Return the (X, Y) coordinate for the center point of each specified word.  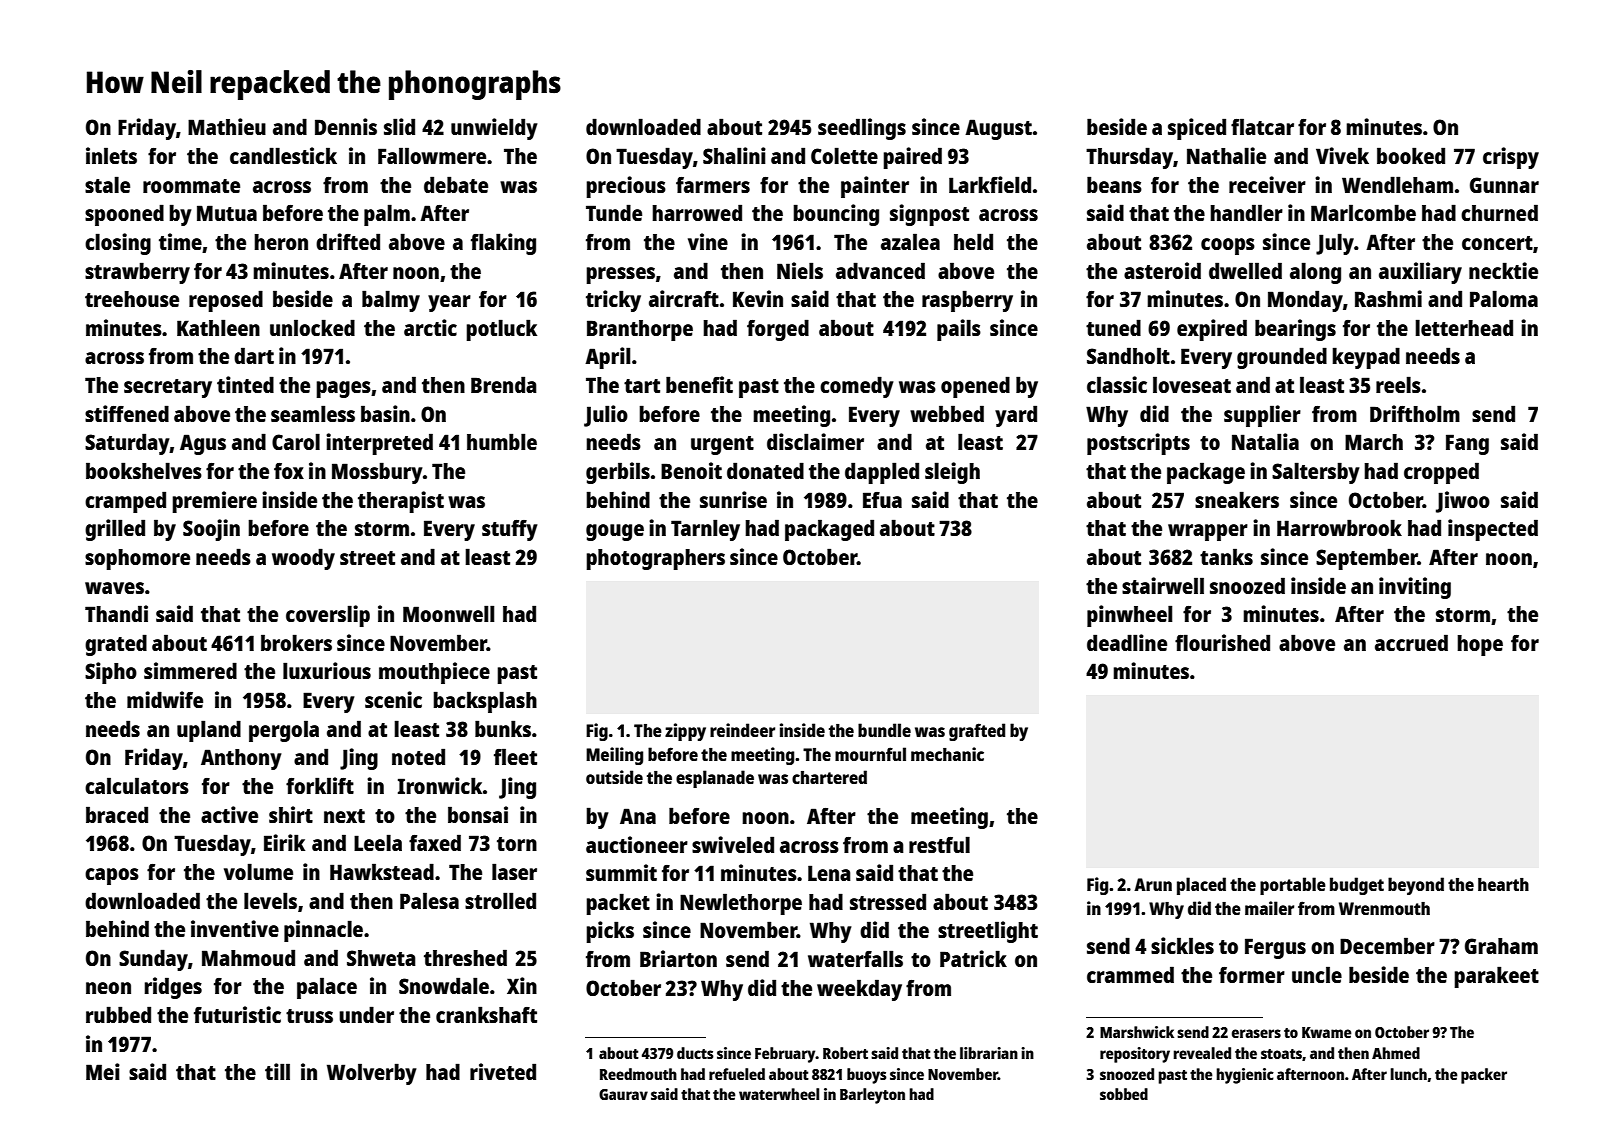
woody (303, 559)
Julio (606, 416)
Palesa (429, 900)
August (998, 129)
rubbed (118, 1014)
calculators (137, 785)
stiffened (127, 413)
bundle (884, 730)
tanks (1226, 556)
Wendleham (1397, 184)
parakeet (1496, 977)
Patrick (973, 958)
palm (387, 215)
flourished (1222, 642)
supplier (1262, 416)
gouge (615, 532)
